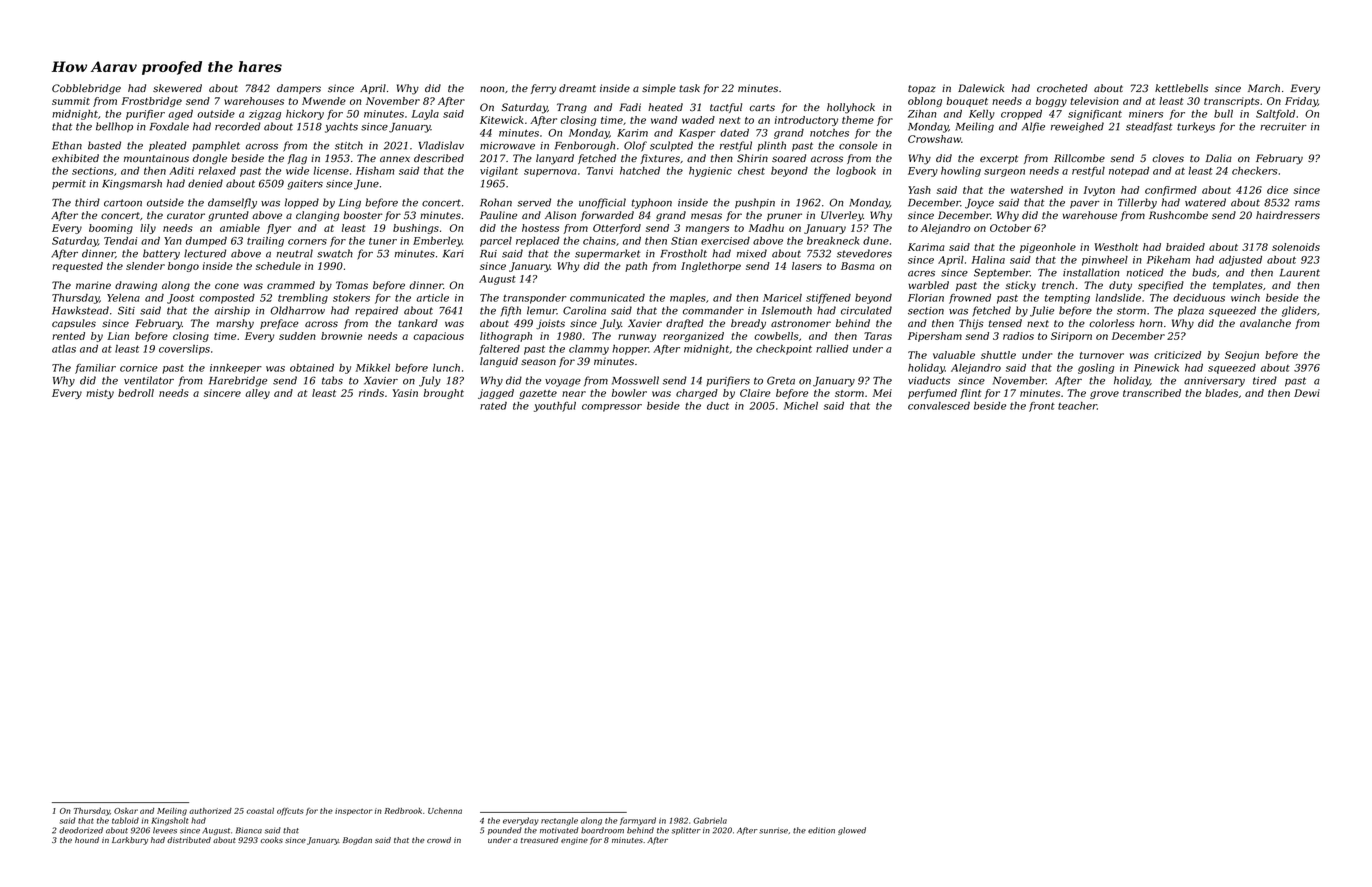 This document has height=887, width=1372. What do you see at coordinates (652, 203) in the document?
I see `typhoon` at bounding box center [652, 203].
